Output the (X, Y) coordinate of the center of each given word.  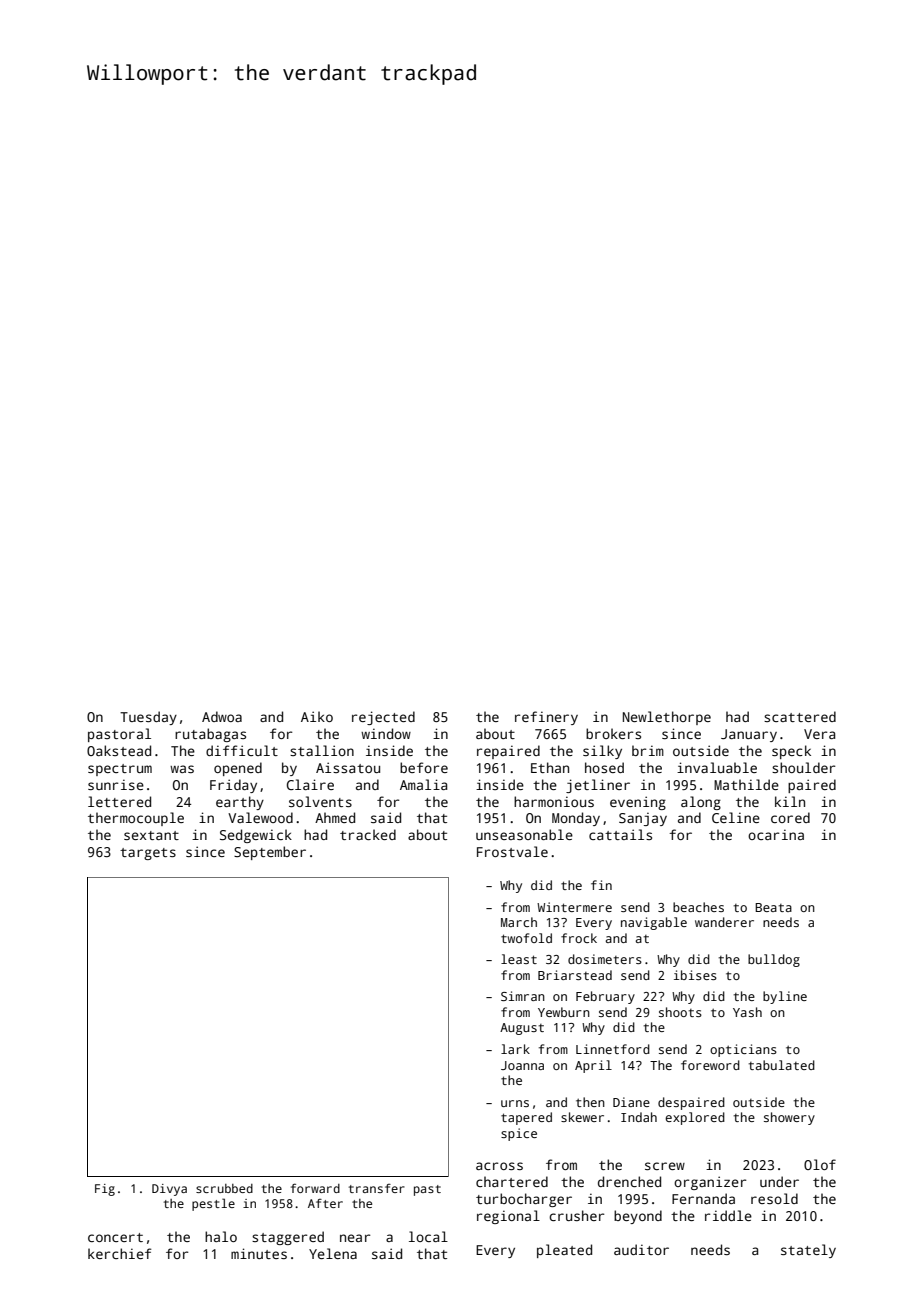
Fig (105, 1190)
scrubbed (224, 1188)
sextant (151, 835)
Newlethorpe (667, 718)
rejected (383, 718)
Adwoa (222, 716)
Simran (523, 996)
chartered (512, 1181)
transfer (377, 1188)
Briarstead (575, 975)
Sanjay (643, 819)
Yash (747, 1012)
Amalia (423, 784)
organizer (710, 1183)
